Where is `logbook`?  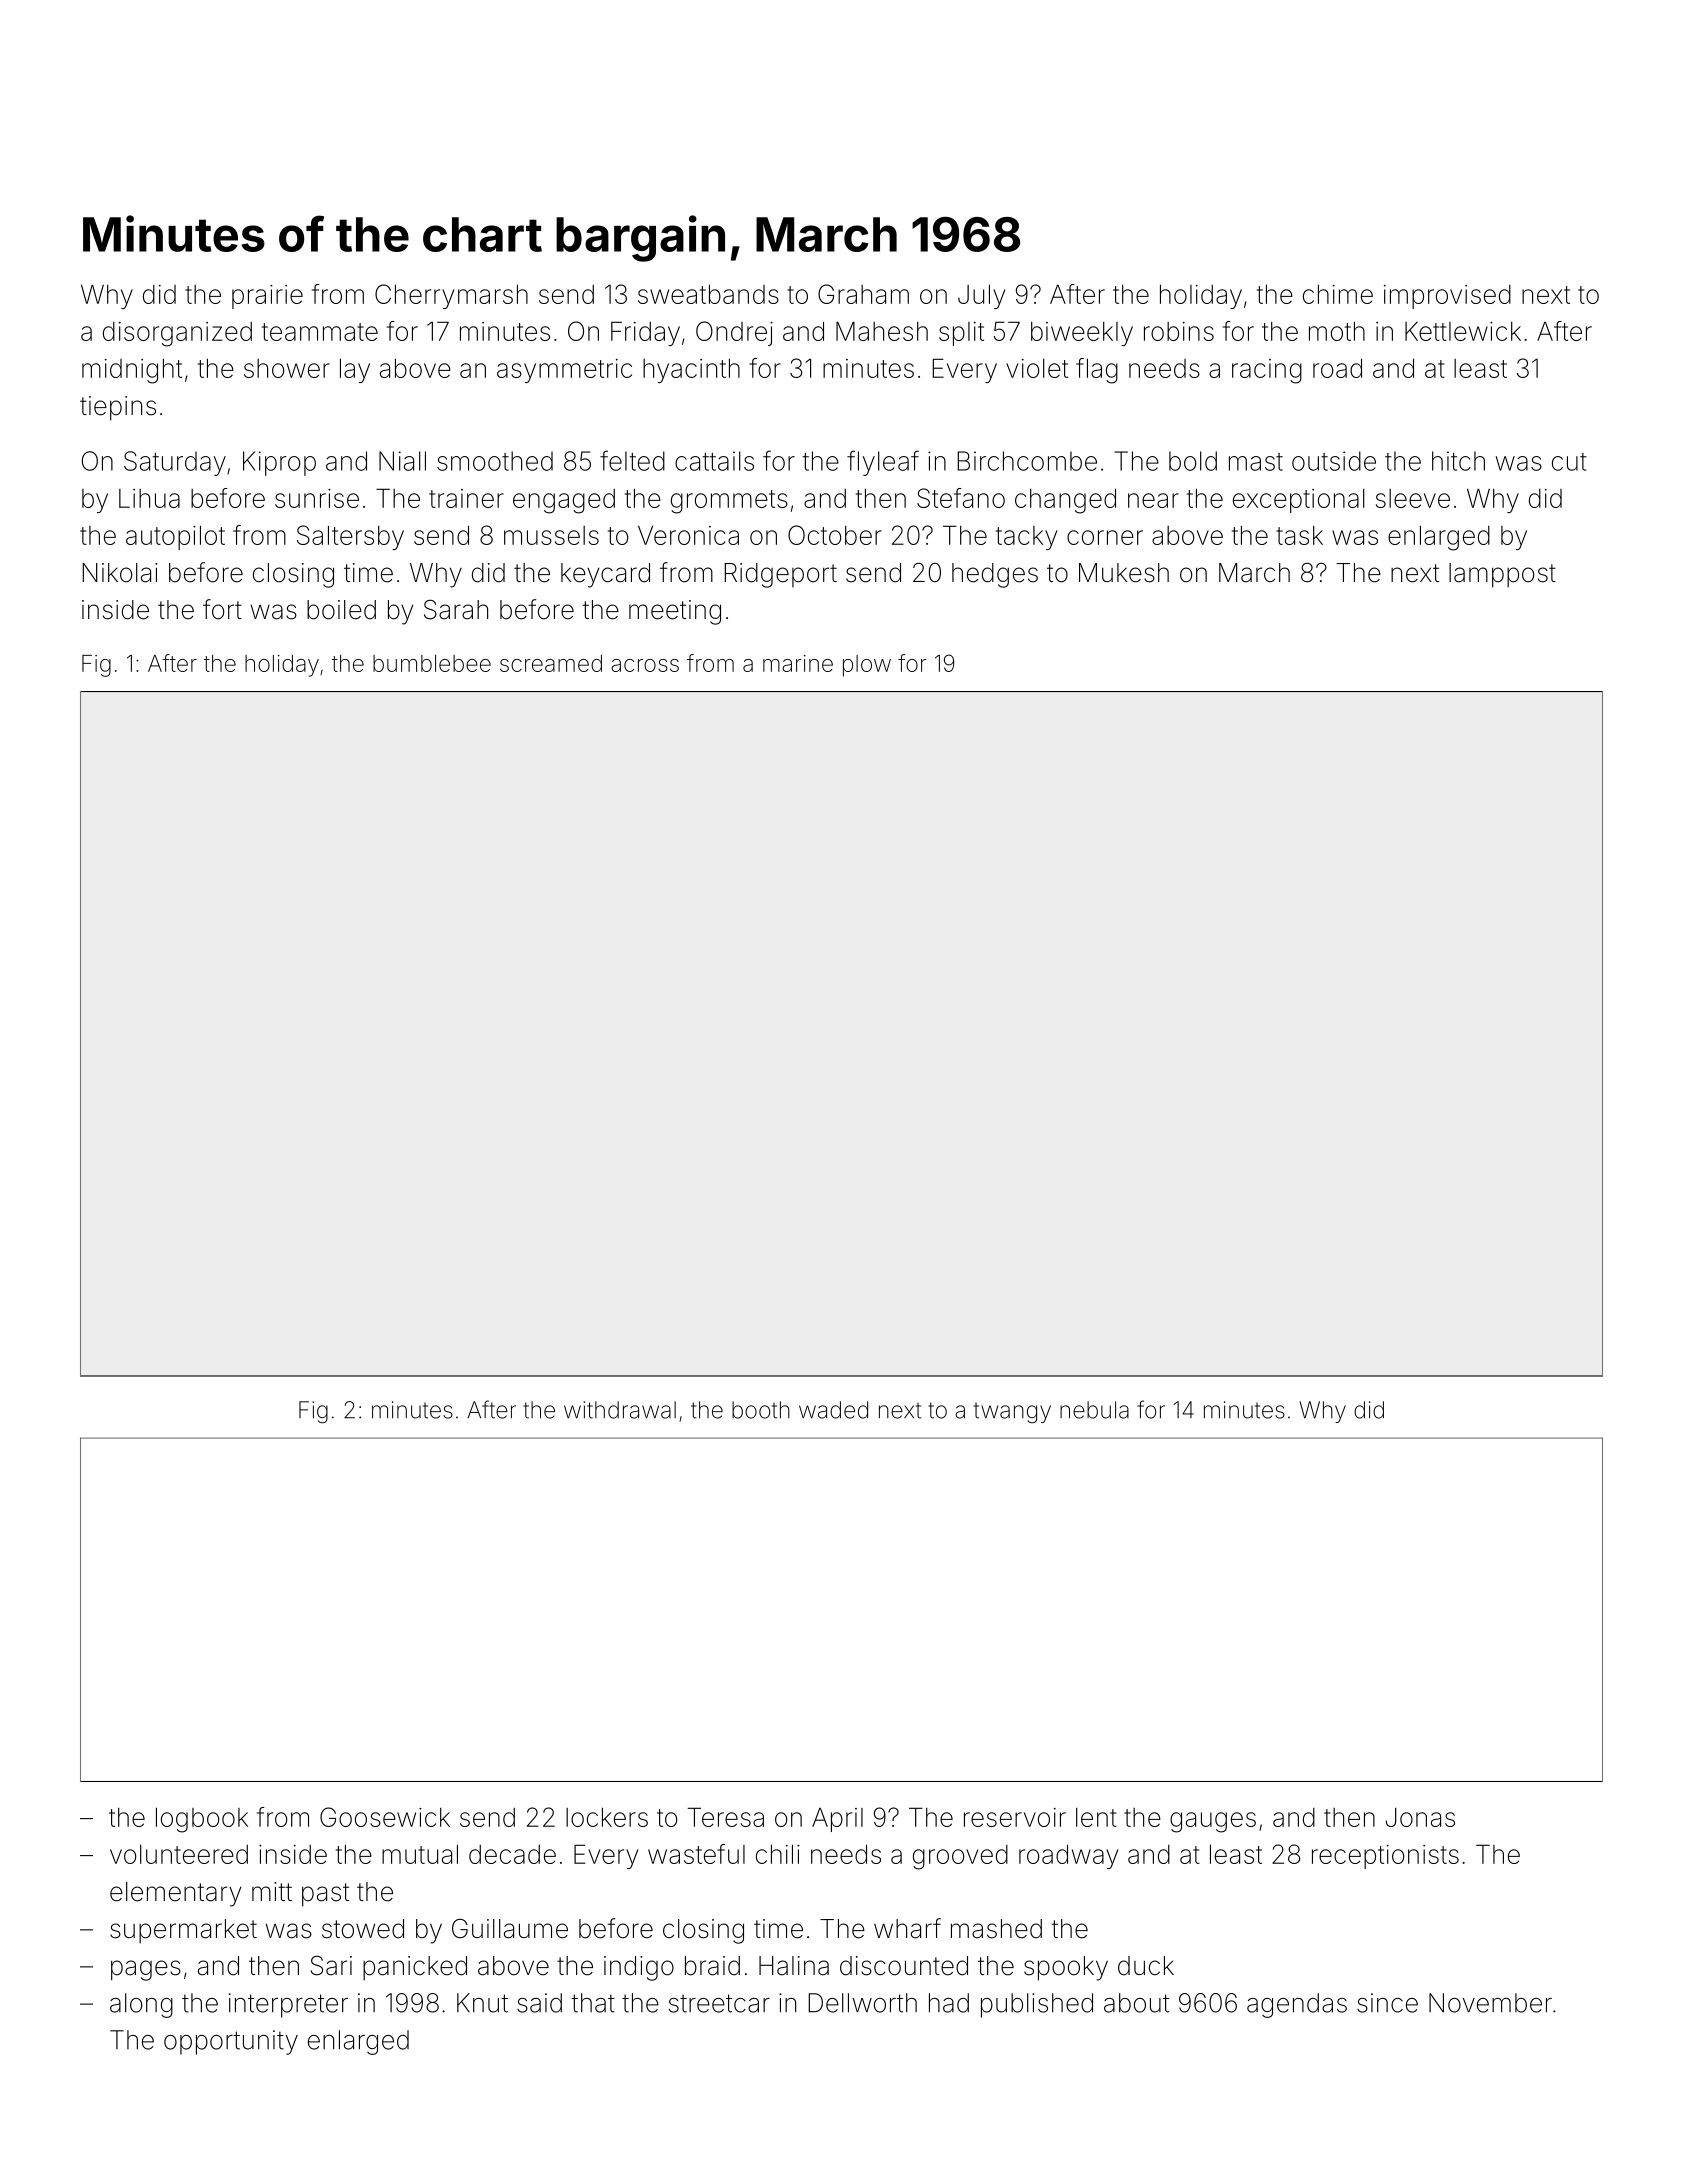 logbook is located at coordinates (202, 1820).
